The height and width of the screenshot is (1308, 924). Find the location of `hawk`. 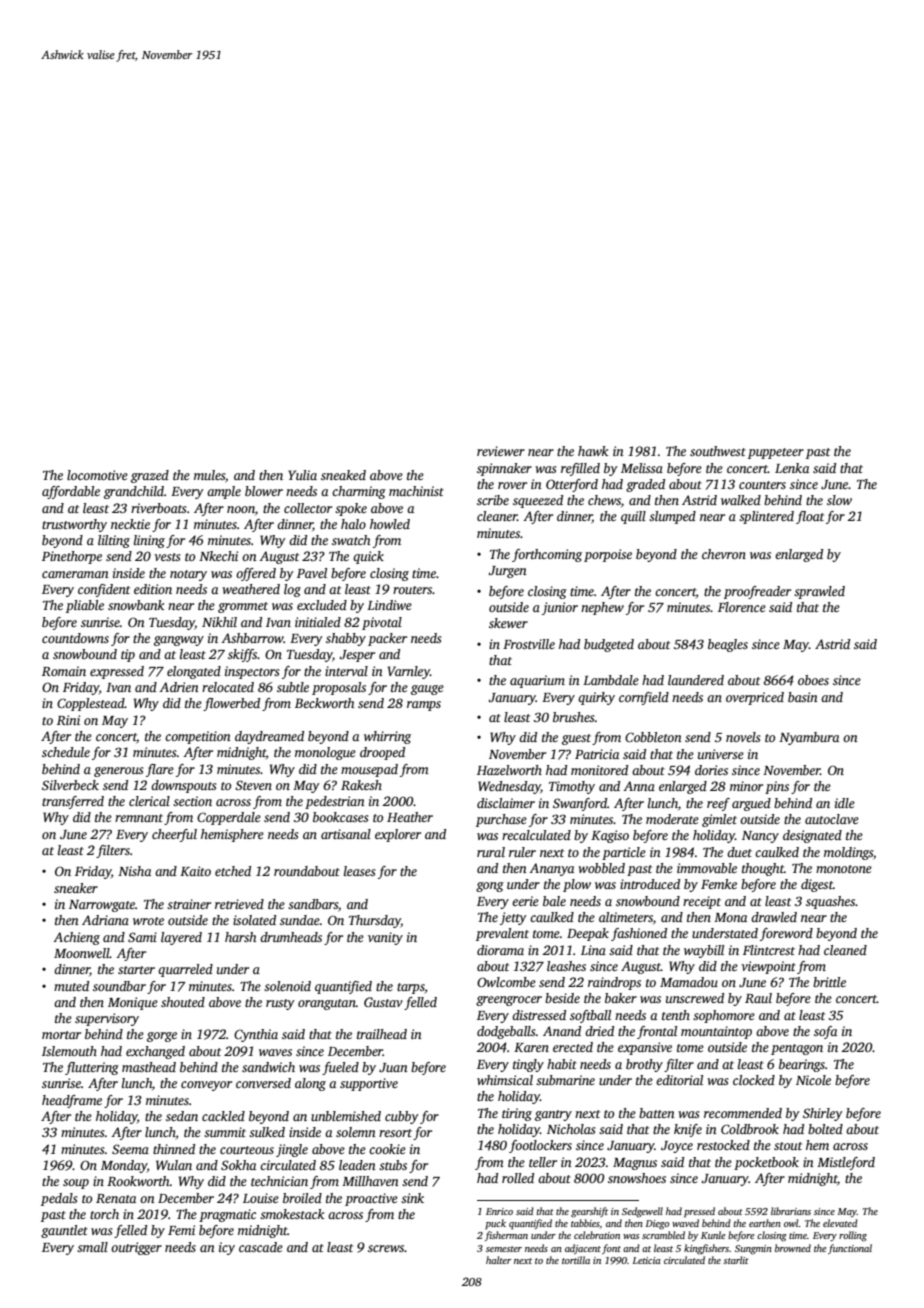

hawk is located at coordinates (593, 451).
